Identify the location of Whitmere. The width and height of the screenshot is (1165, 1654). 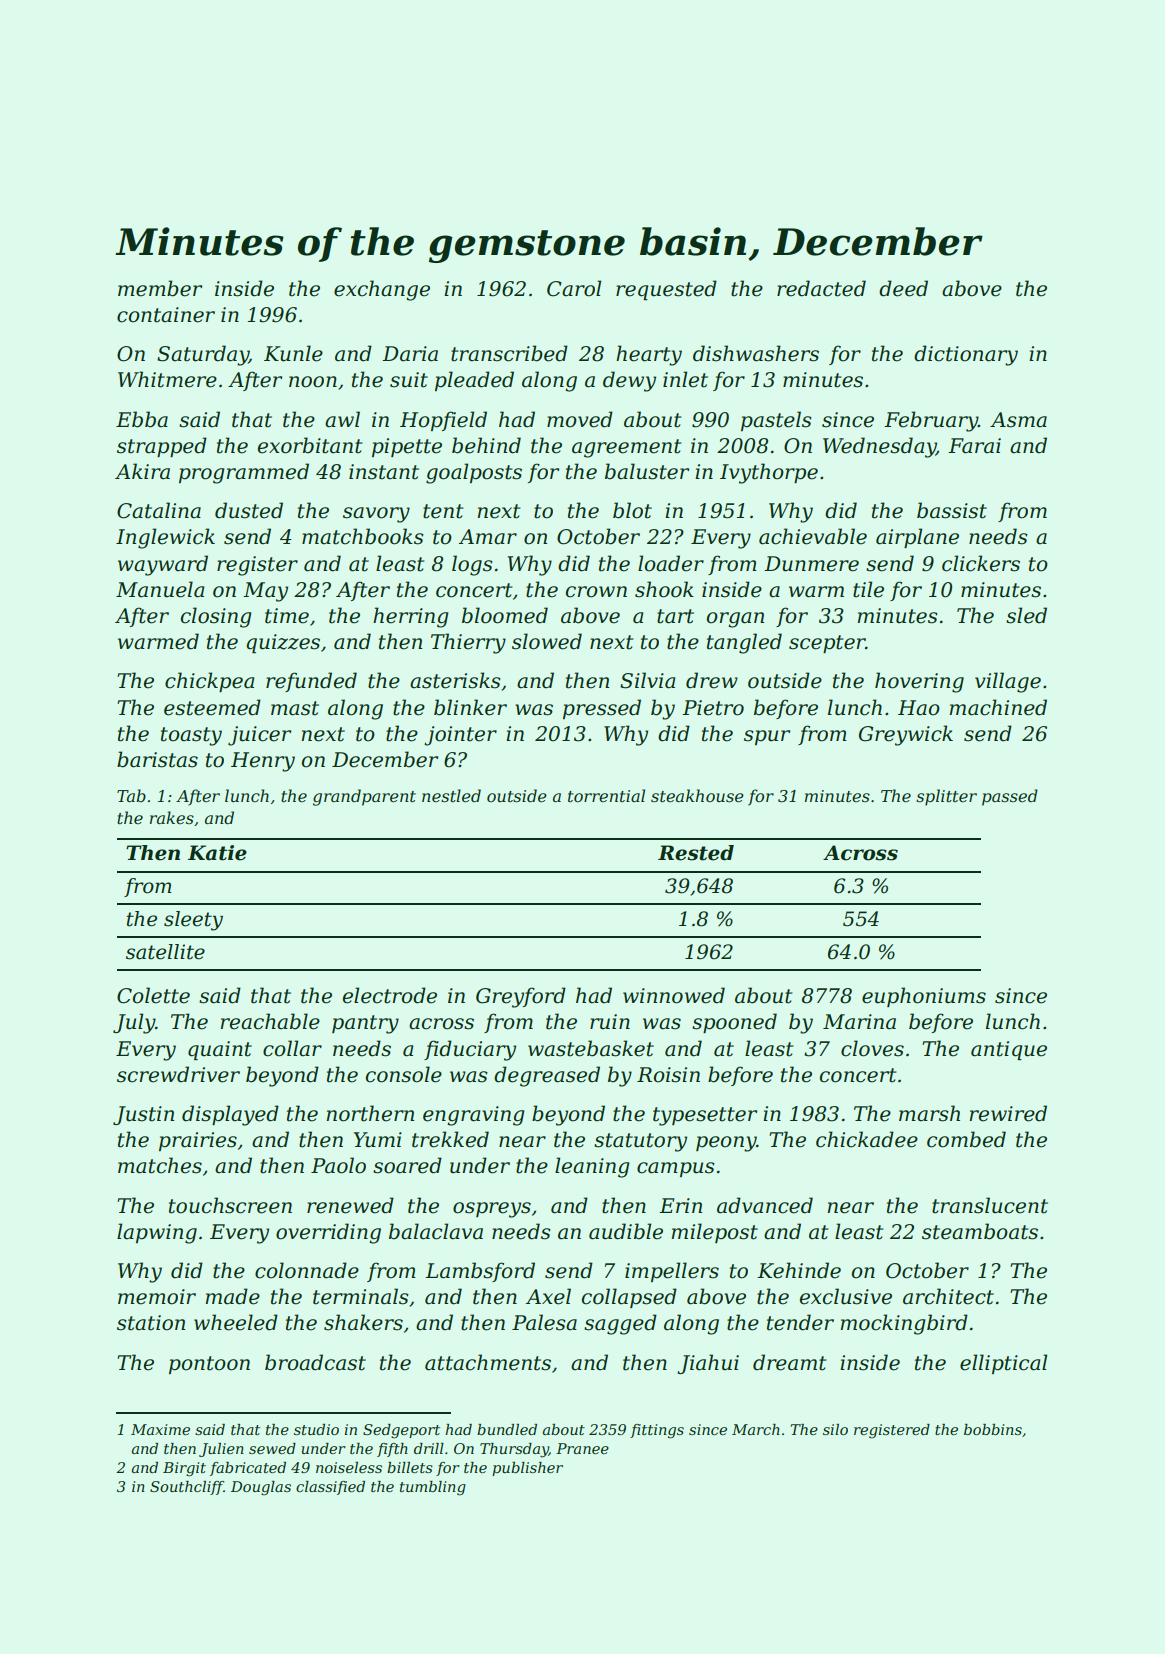
(167, 379).
